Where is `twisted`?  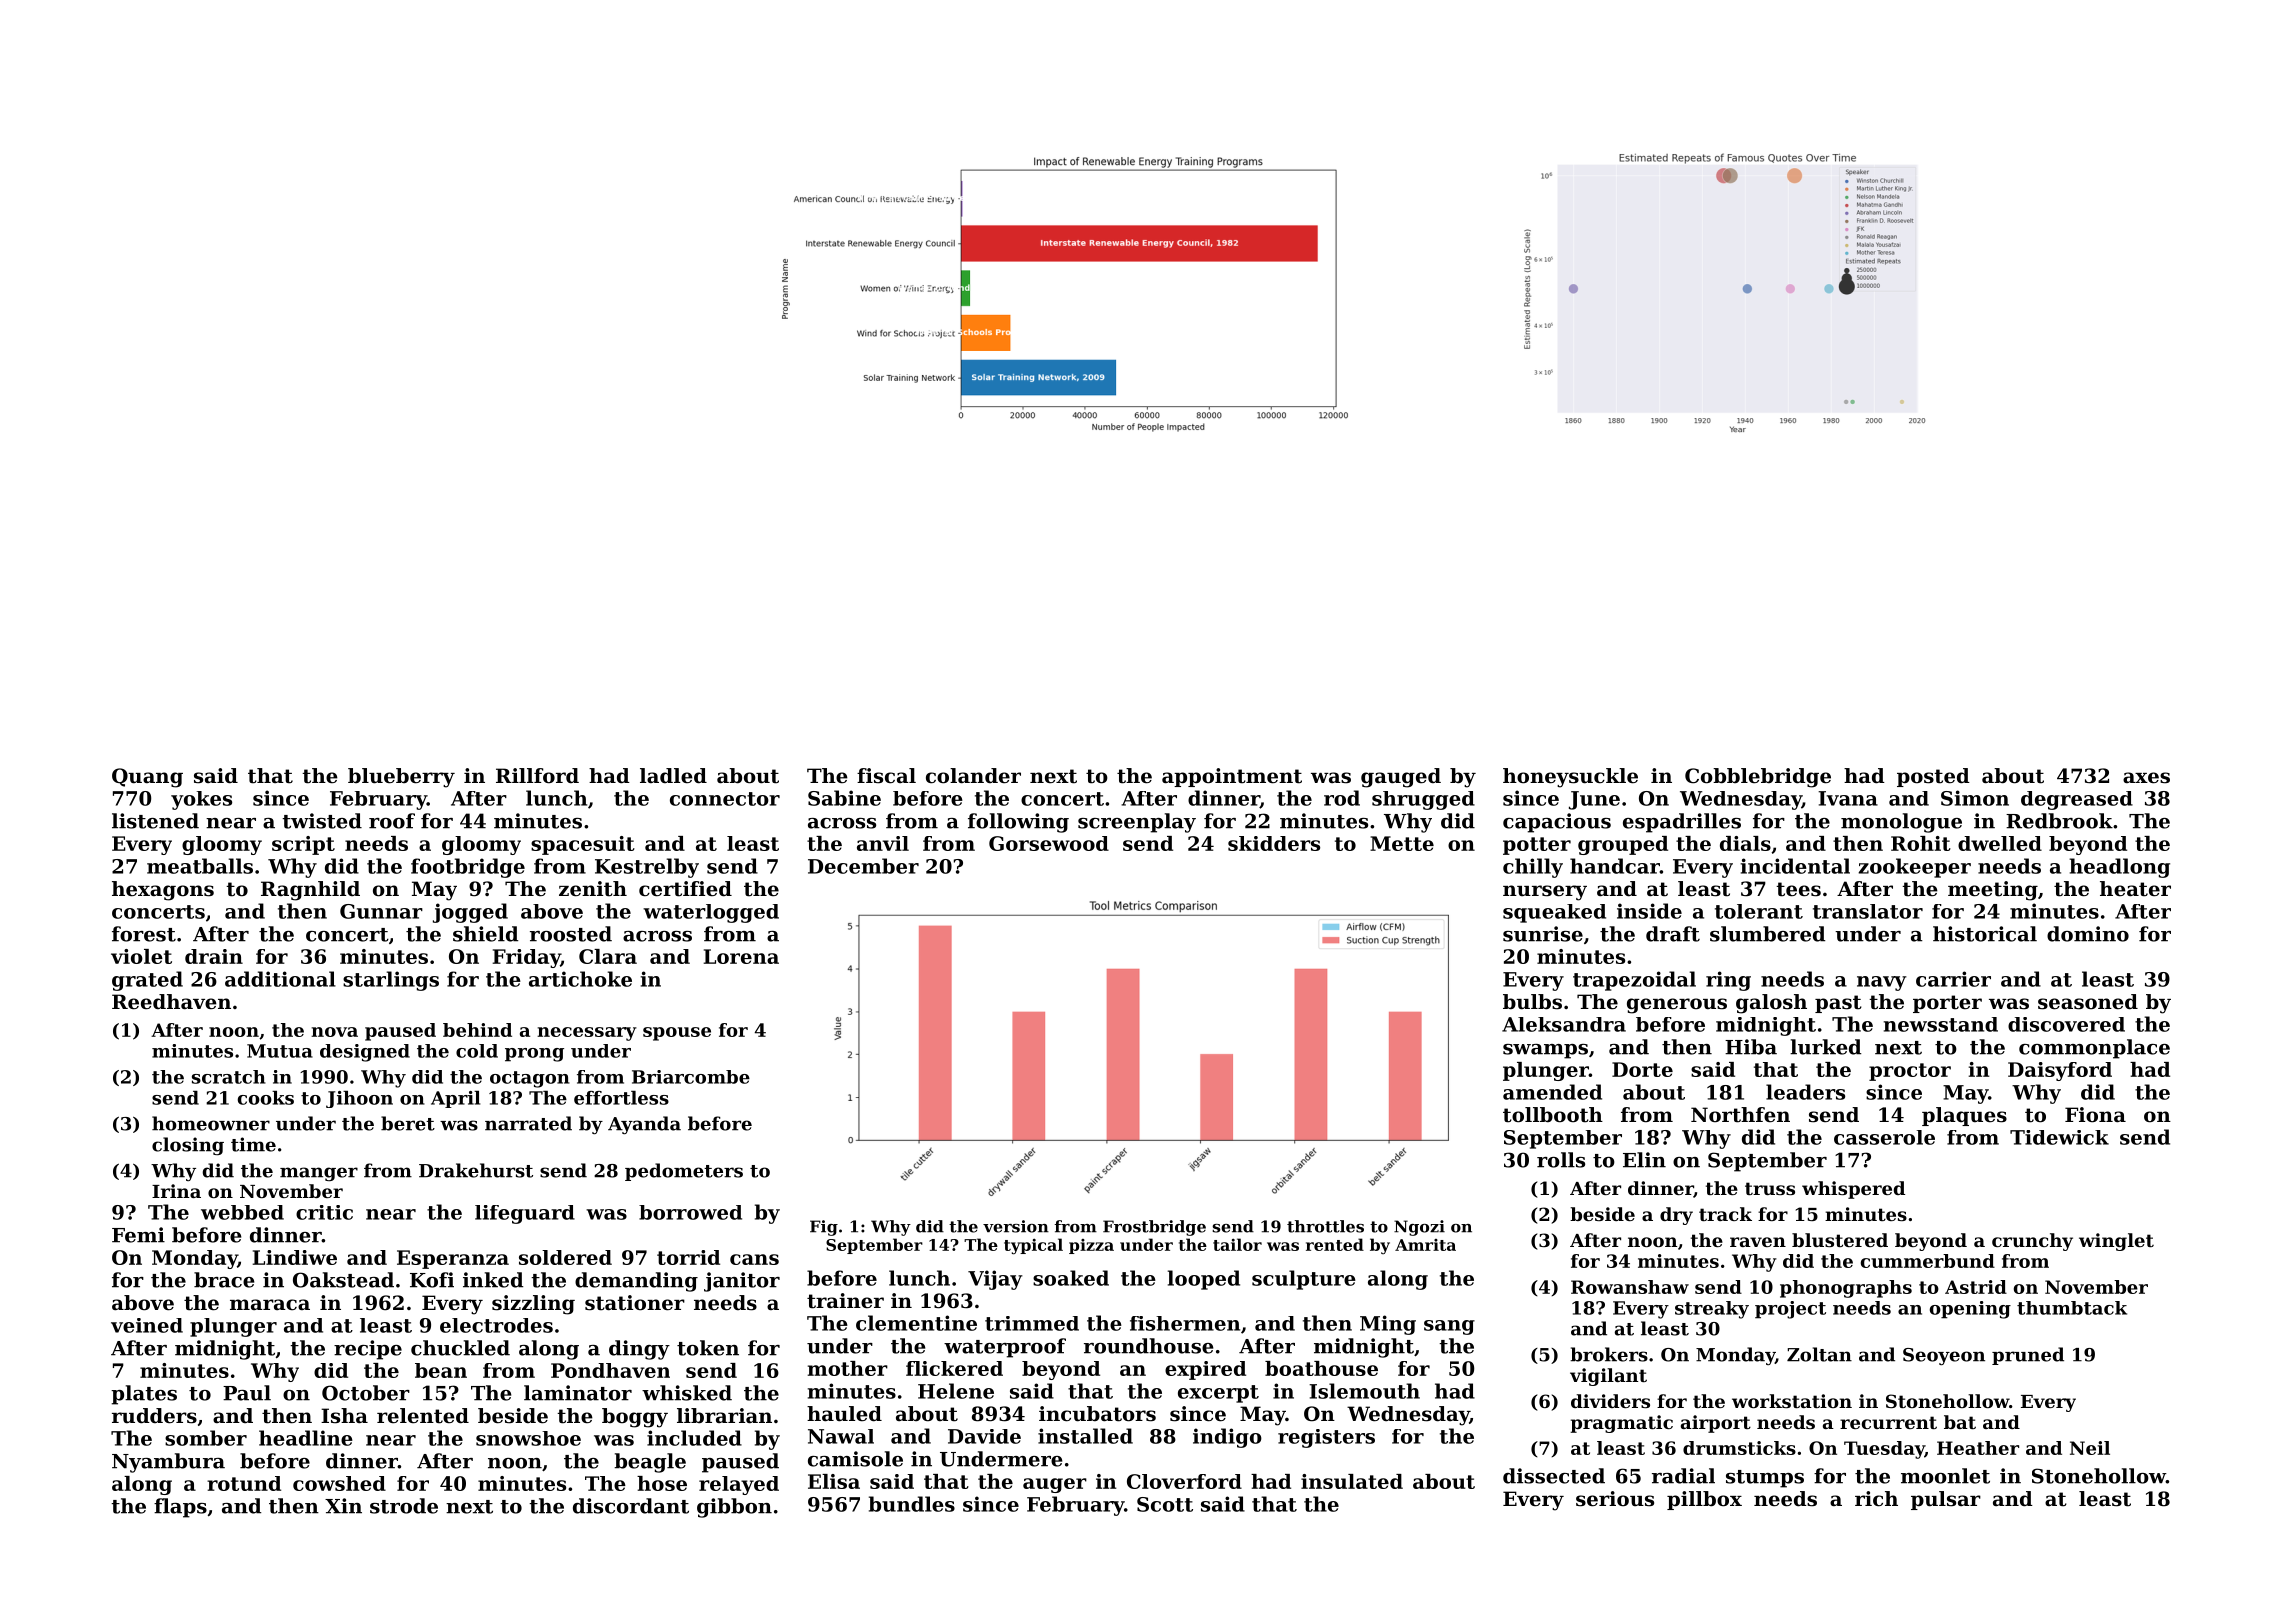 twisted is located at coordinates (322, 821).
